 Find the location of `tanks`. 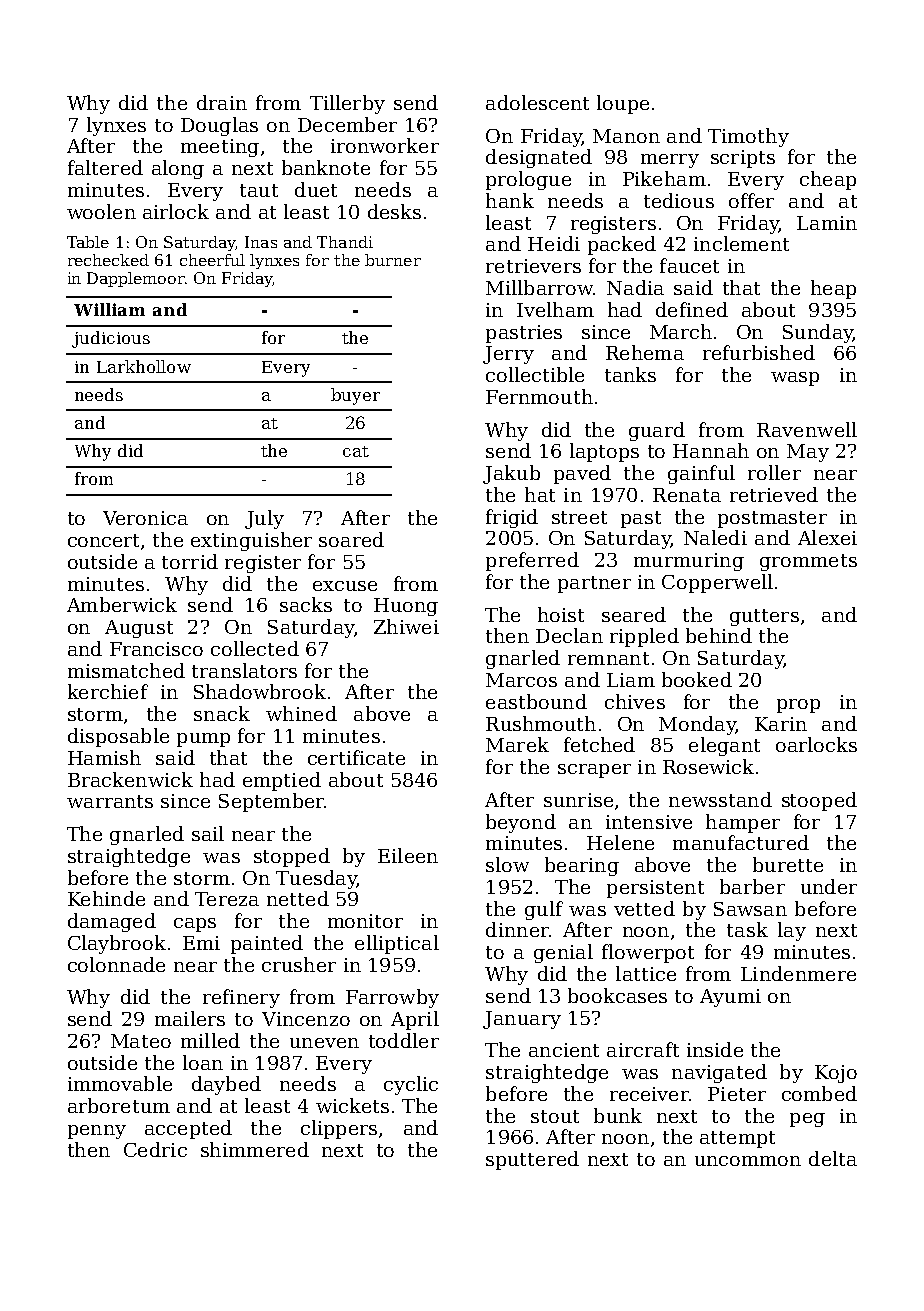

tanks is located at coordinates (630, 374).
